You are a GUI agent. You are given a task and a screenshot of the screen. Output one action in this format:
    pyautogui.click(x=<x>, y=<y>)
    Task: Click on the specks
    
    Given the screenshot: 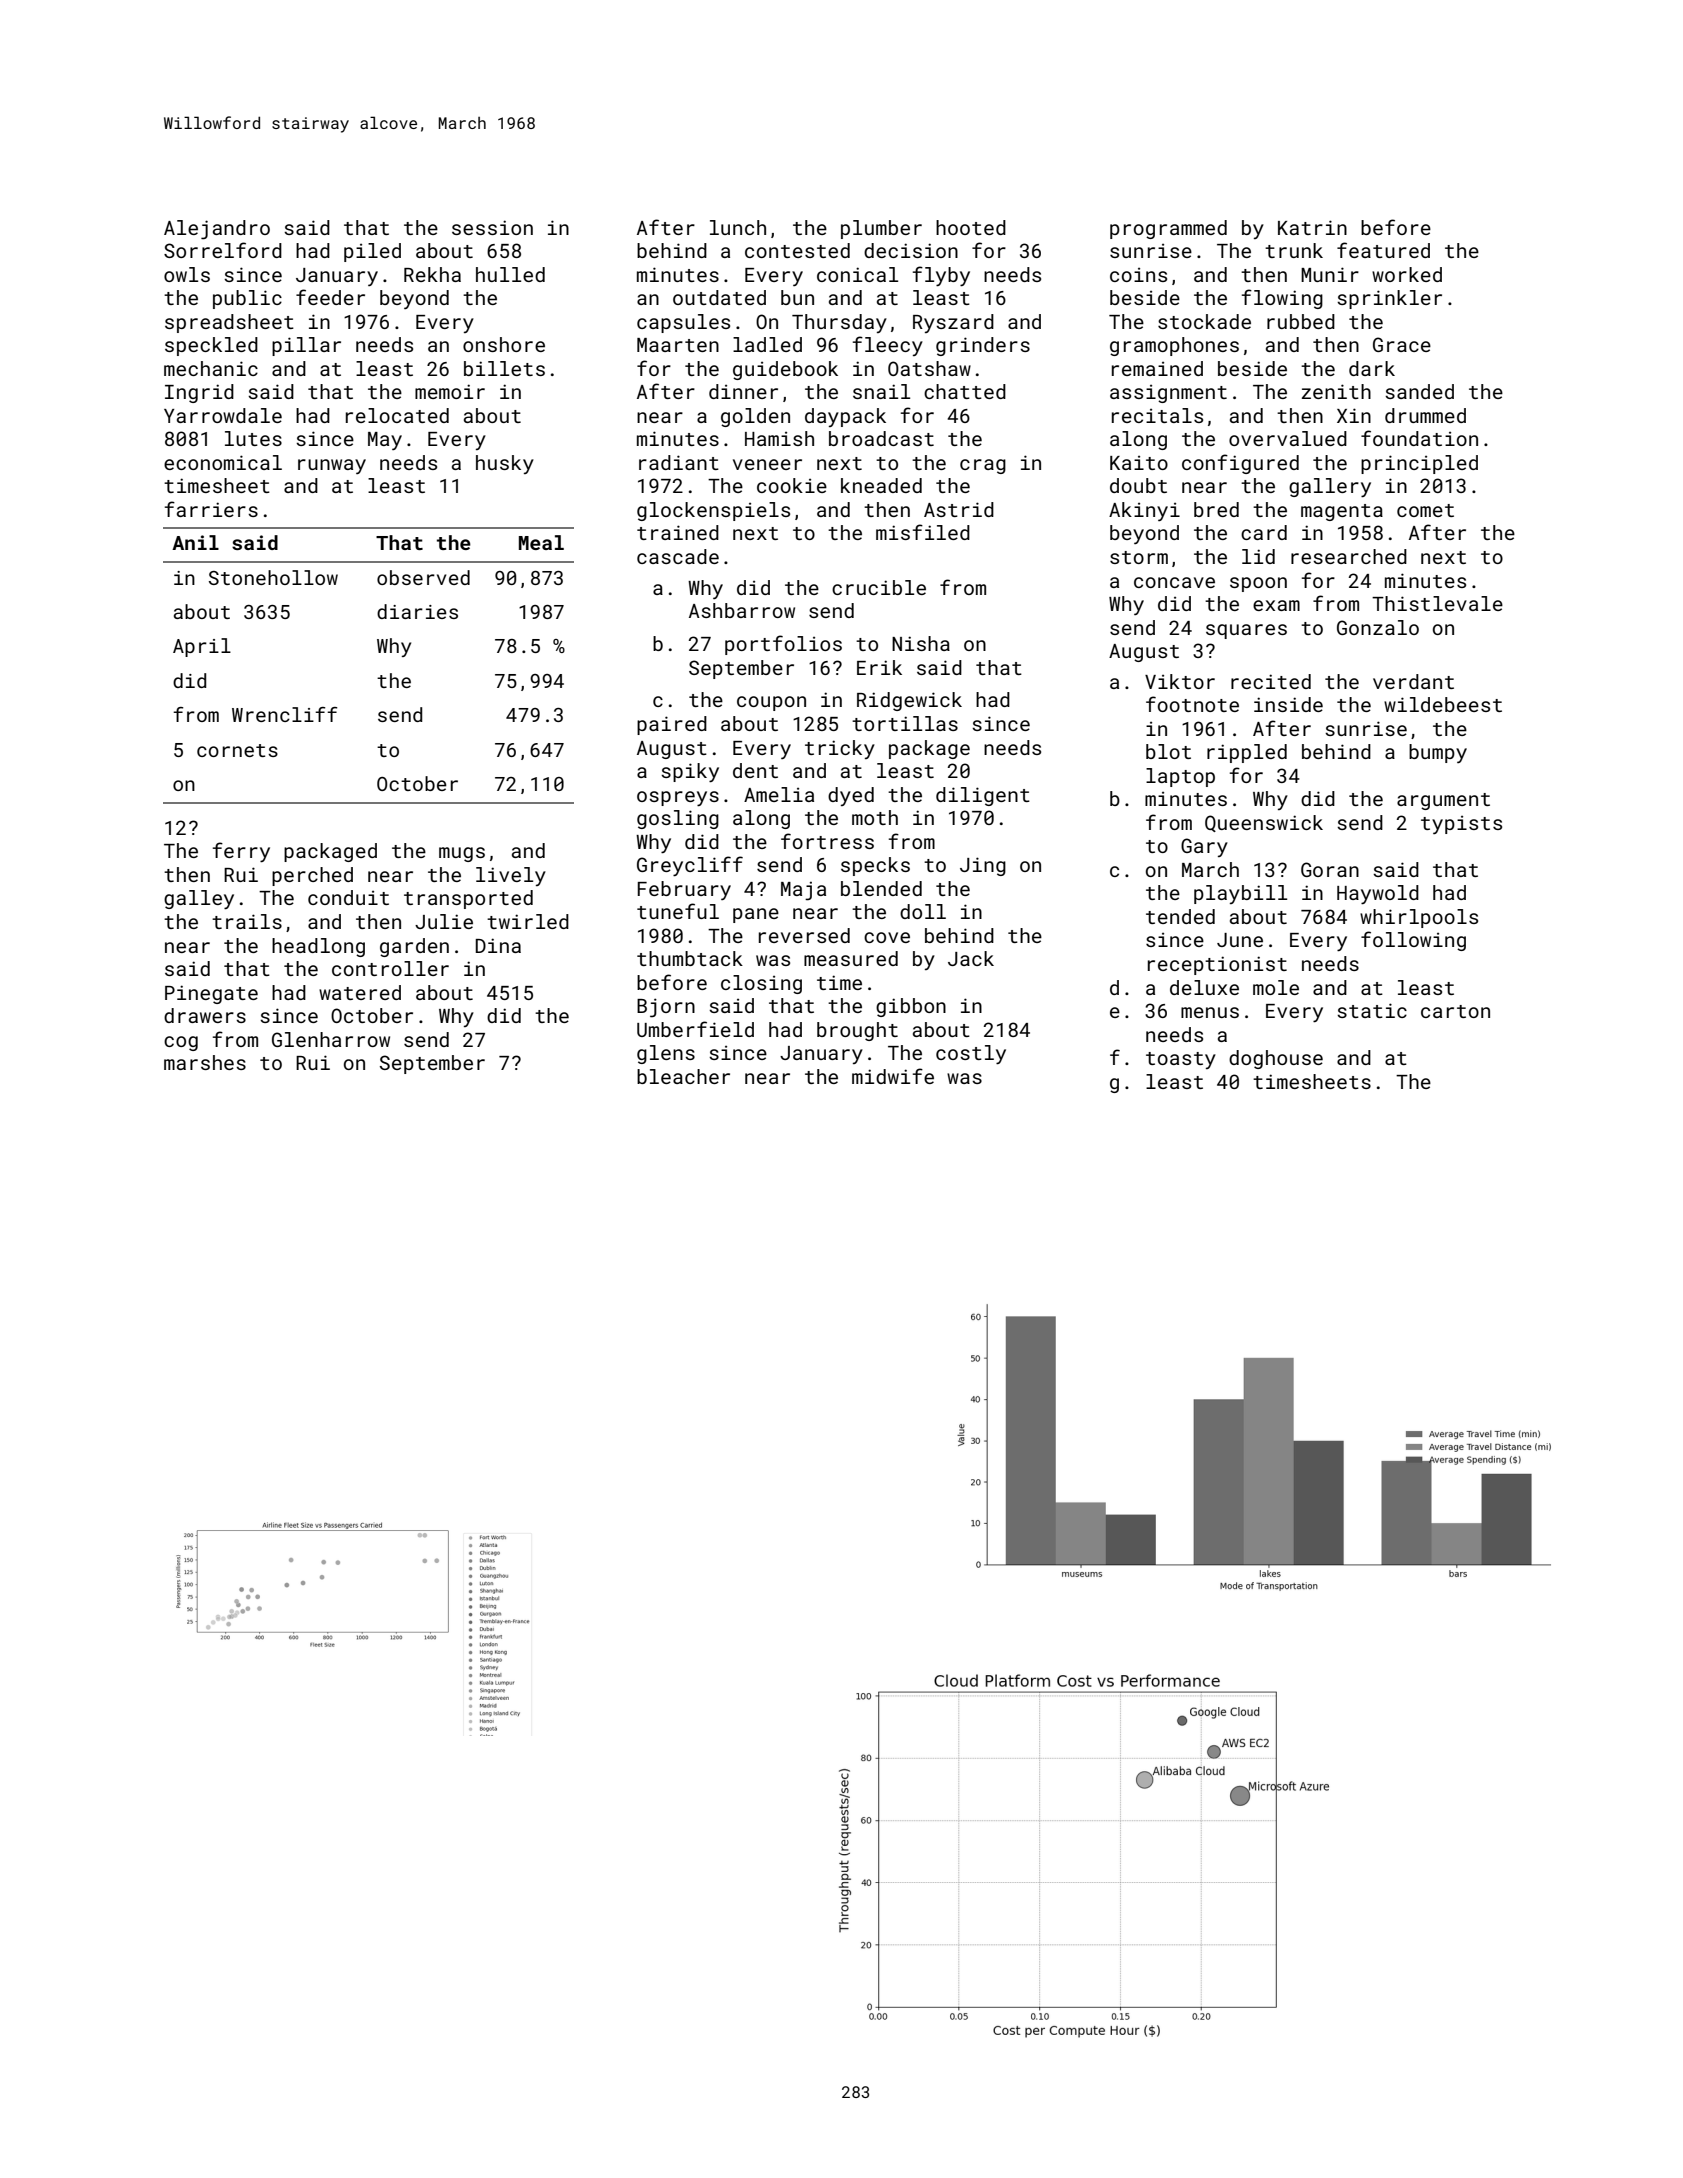 What is the action you would take?
    pyautogui.click(x=875, y=866)
